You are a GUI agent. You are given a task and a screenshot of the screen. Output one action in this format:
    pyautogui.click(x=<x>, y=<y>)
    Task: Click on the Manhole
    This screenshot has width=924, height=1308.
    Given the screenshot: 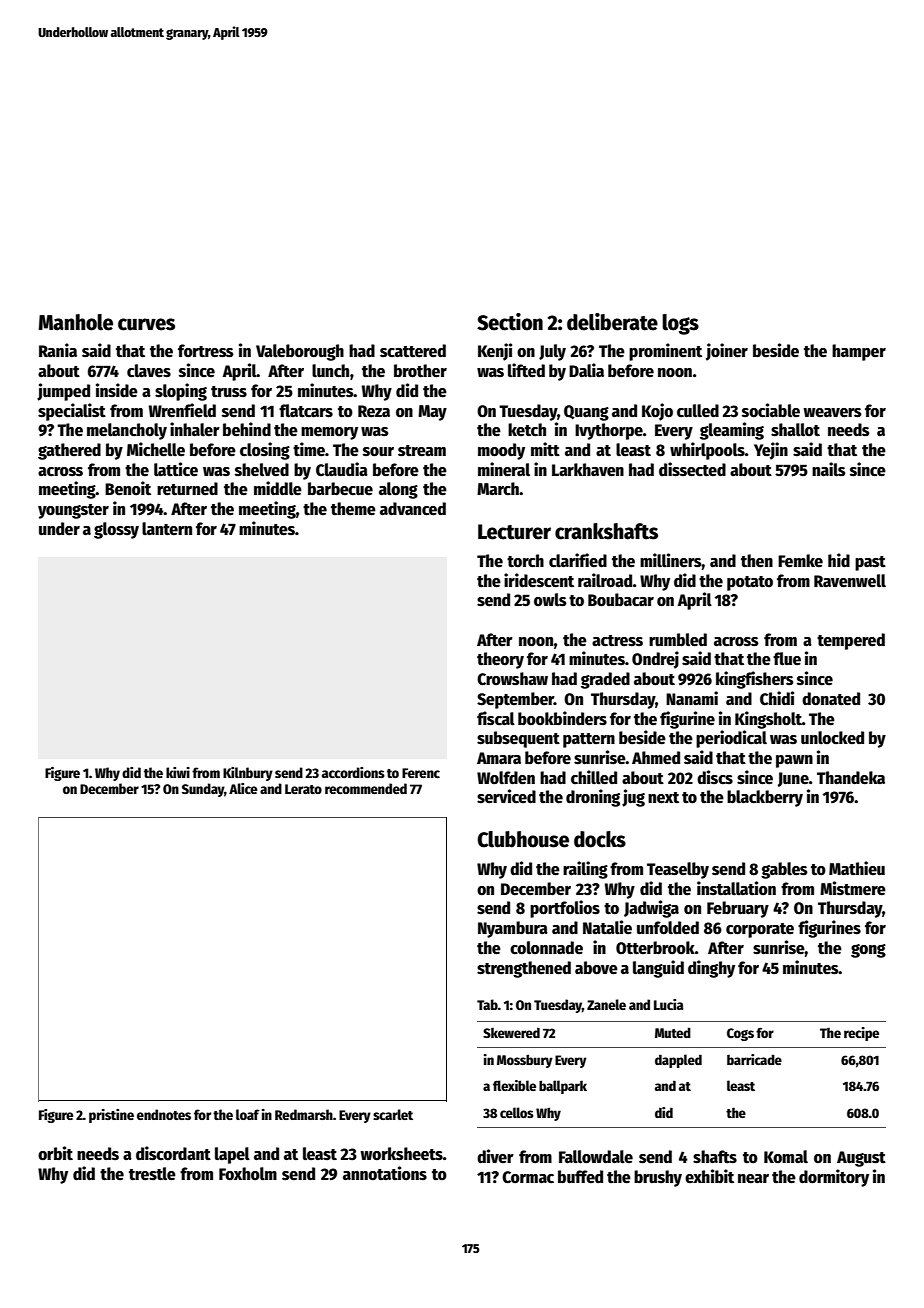 What is the action you would take?
    pyautogui.click(x=76, y=322)
